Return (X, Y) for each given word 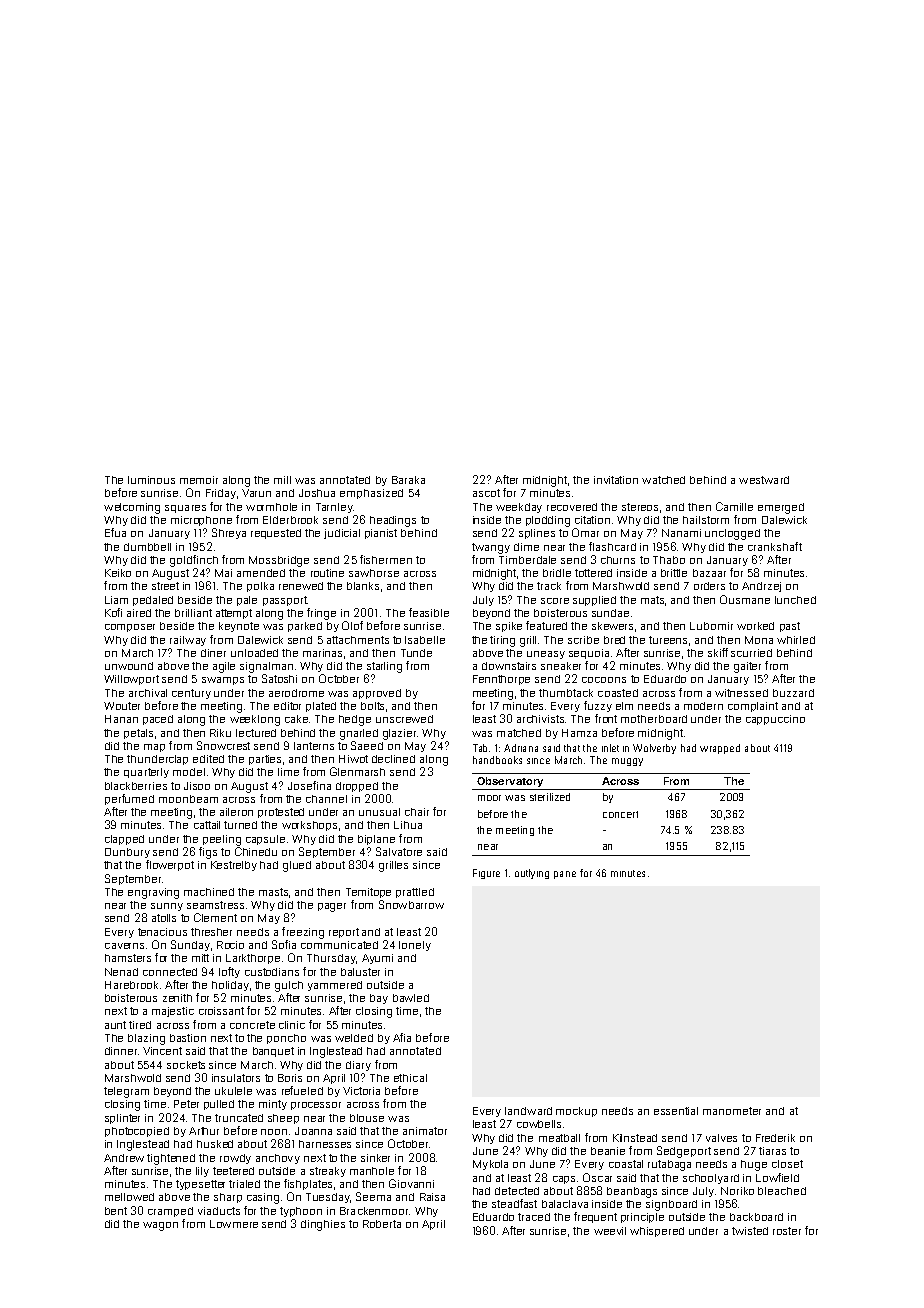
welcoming (132, 508)
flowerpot (170, 865)
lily (202, 1172)
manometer (732, 1111)
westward (764, 480)
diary (358, 1066)
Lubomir (711, 626)
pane (565, 875)
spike (509, 627)
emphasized (371, 494)
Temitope (368, 893)
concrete (252, 1025)
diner (213, 653)
